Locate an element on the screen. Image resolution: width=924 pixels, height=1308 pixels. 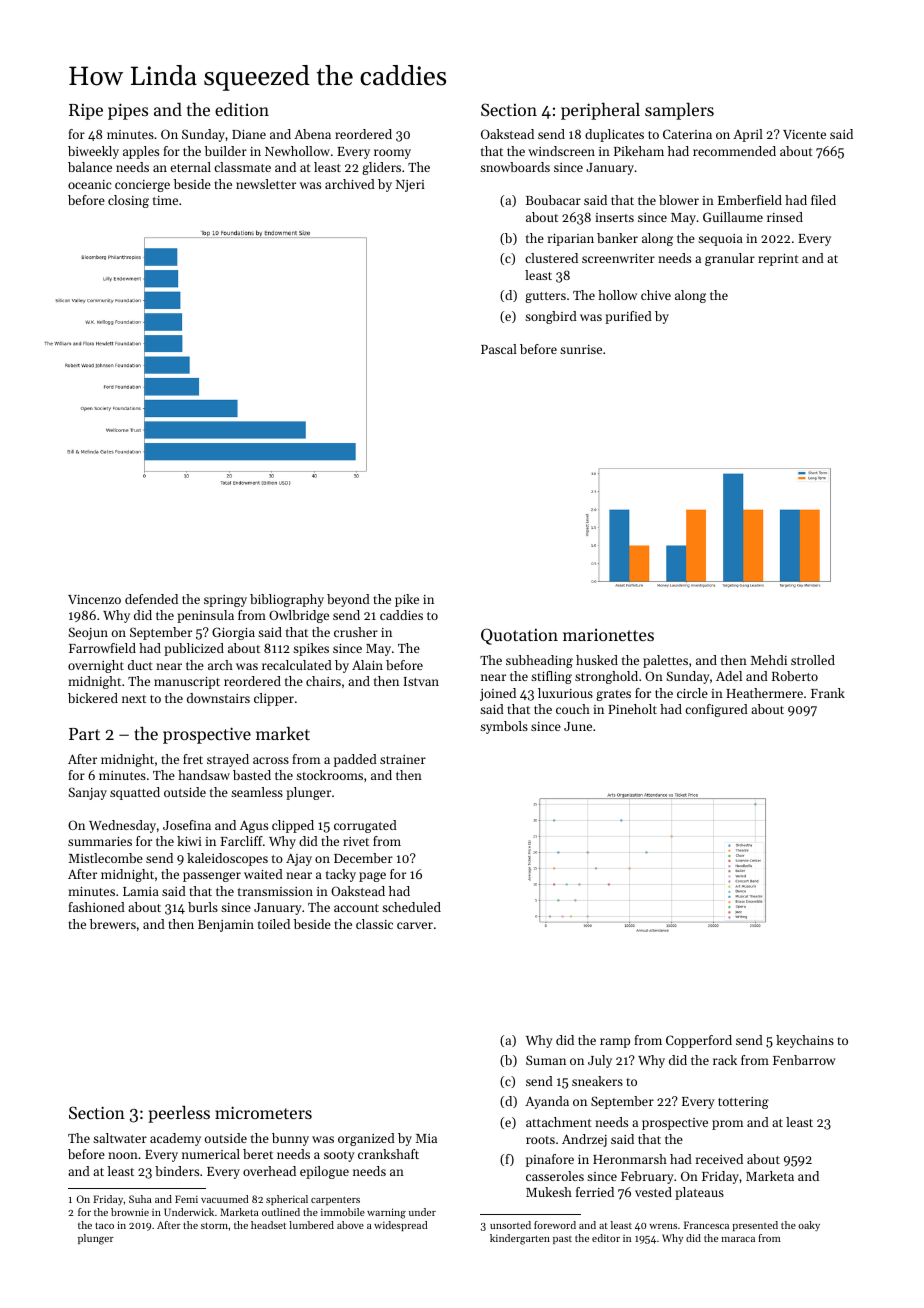
tottering is located at coordinates (743, 1103).
